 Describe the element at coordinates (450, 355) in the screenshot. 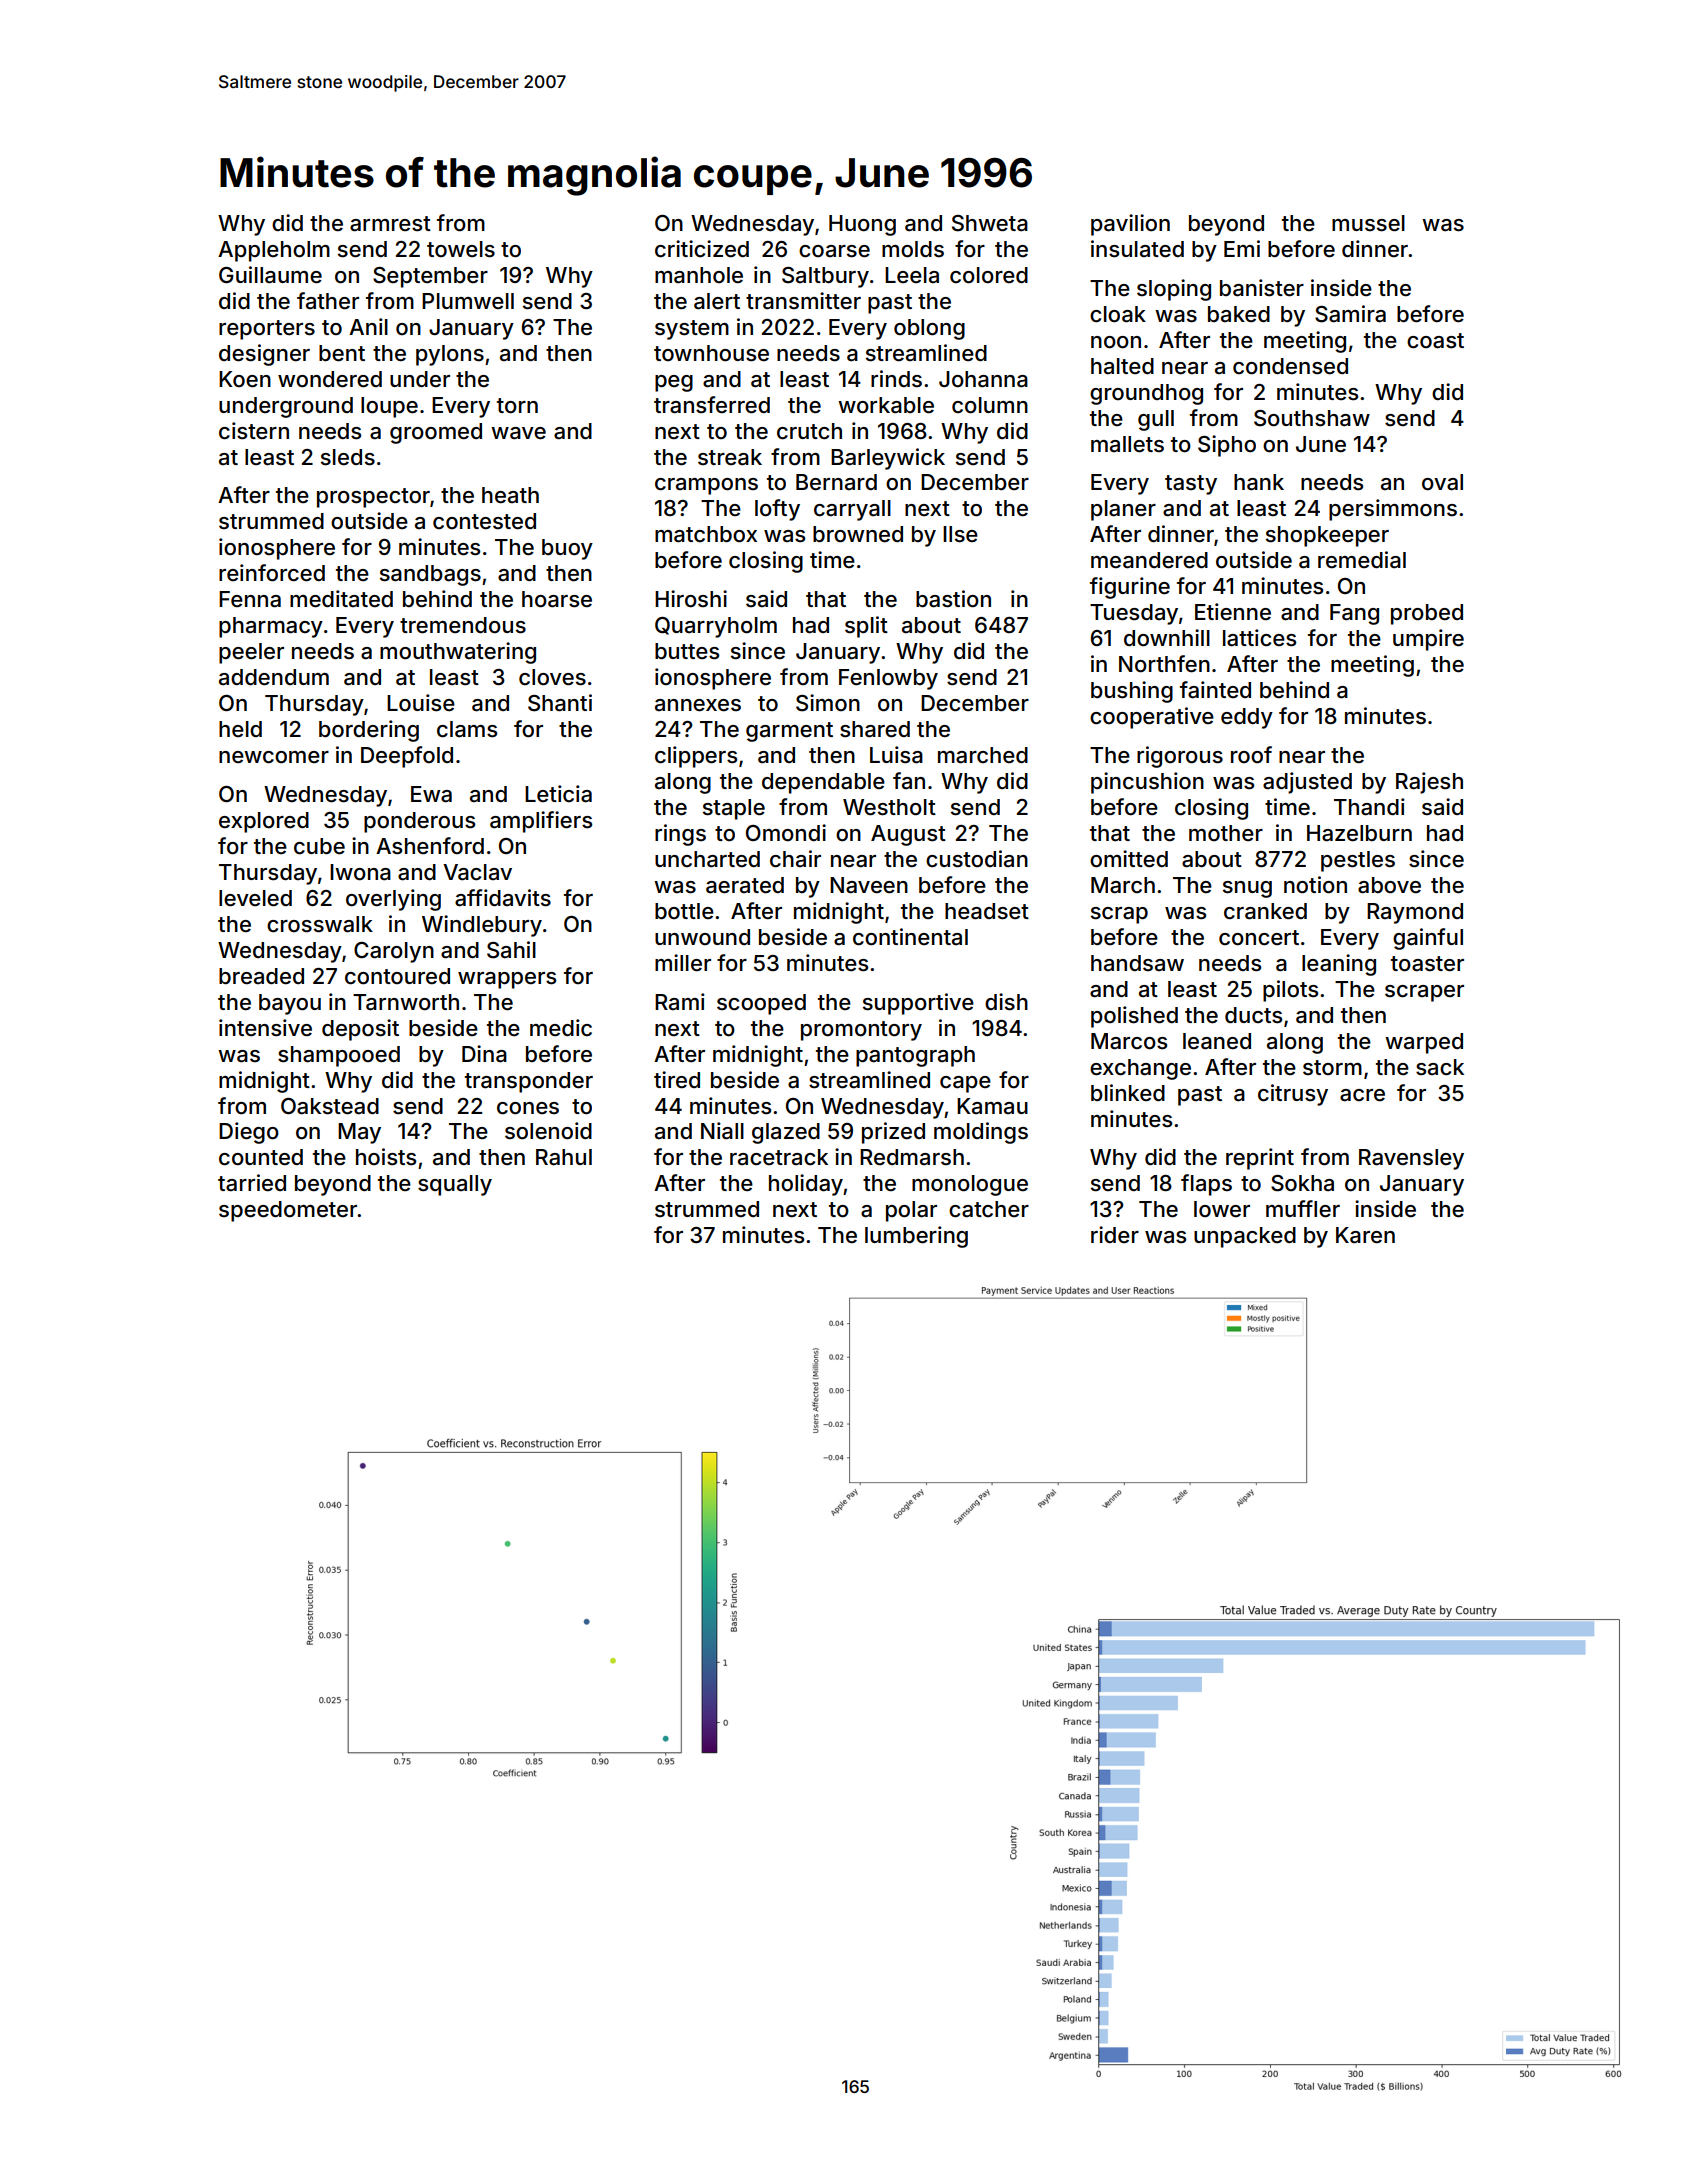

I see `pylons` at that location.
